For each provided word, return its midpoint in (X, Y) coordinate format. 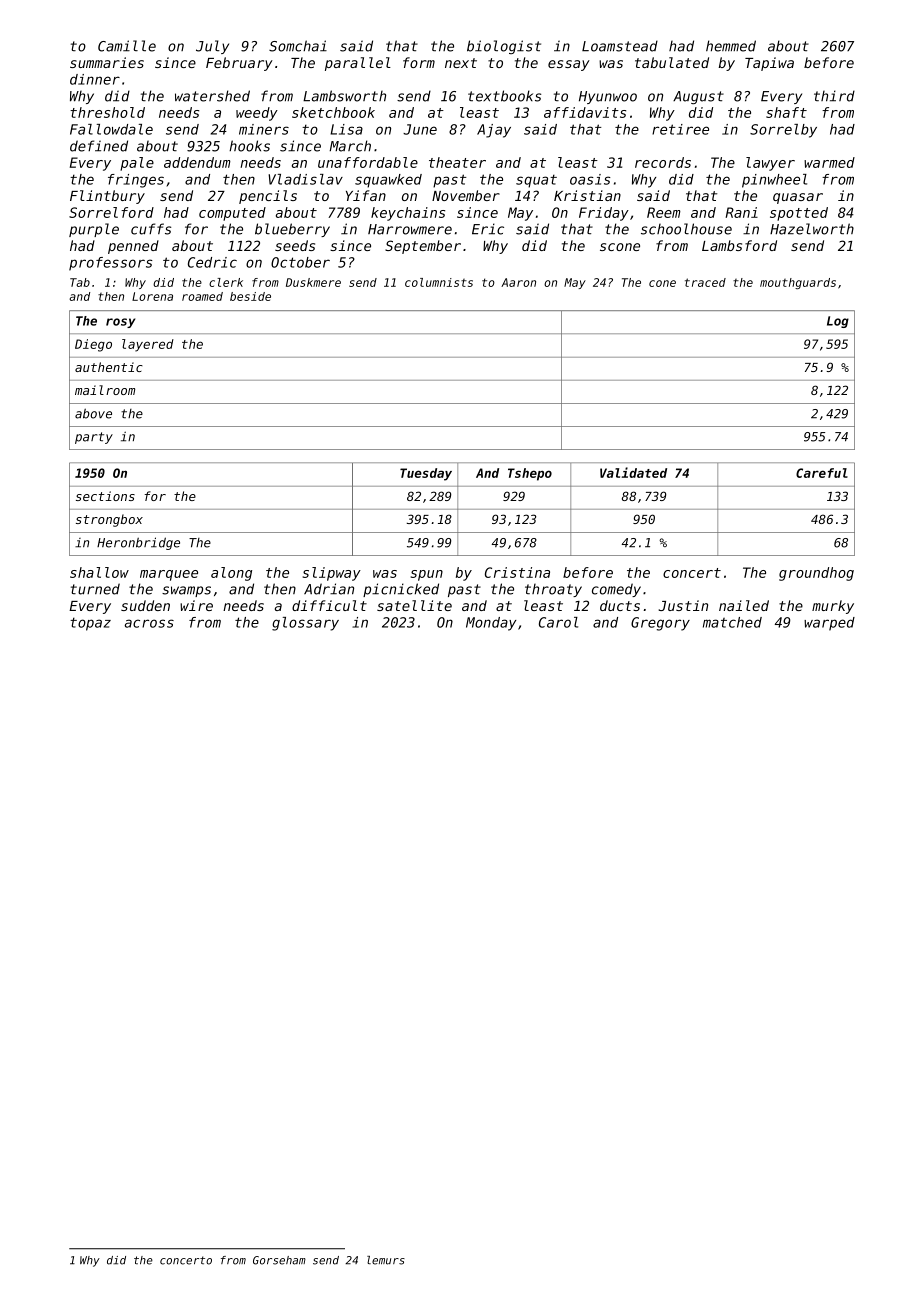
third (834, 96)
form (419, 62)
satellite (414, 605)
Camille (127, 46)
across (149, 623)
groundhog (816, 574)
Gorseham (279, 1260)
